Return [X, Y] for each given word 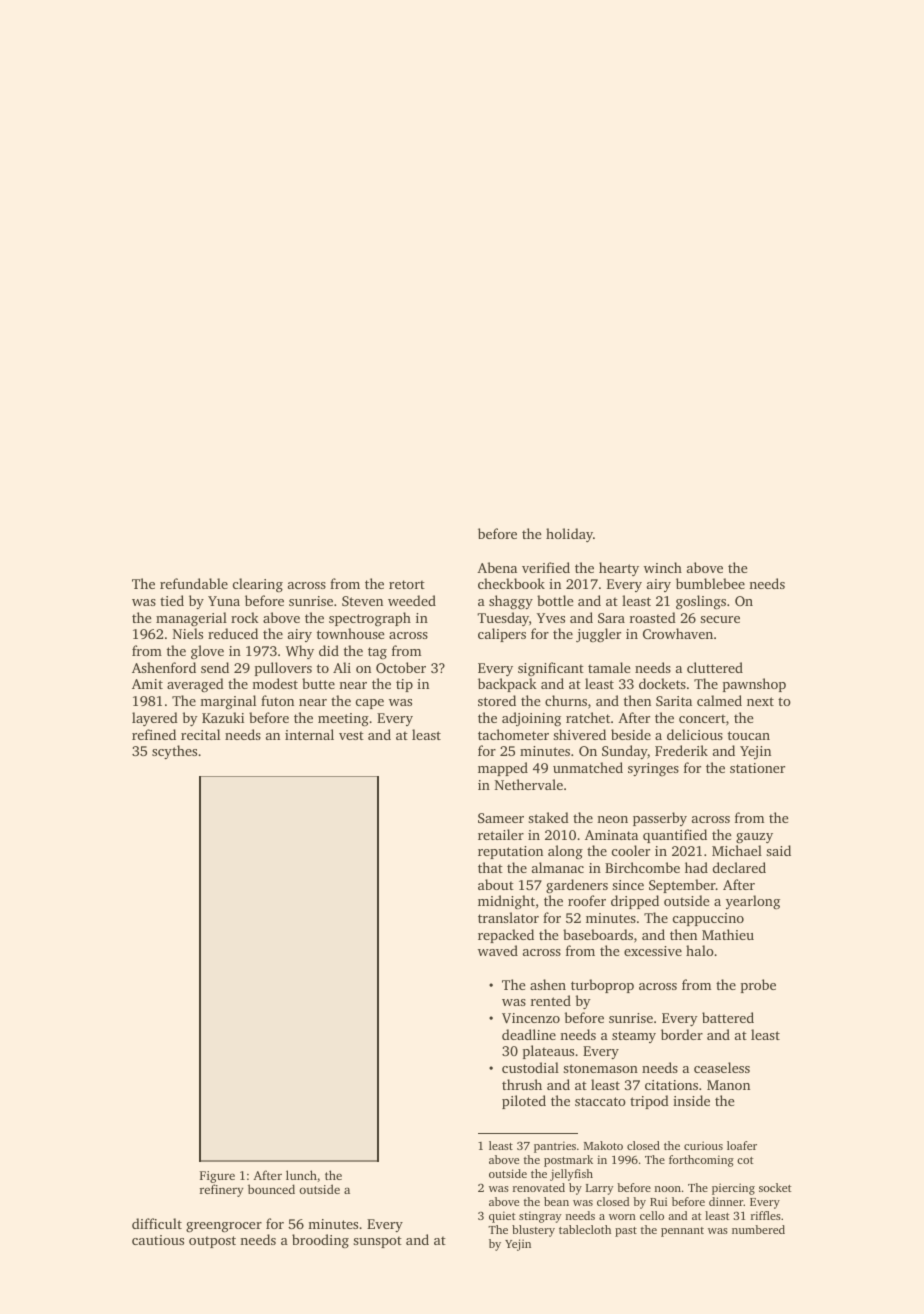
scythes [174, 752]
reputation [510, 852]
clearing [258, 585]
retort [407, 584]
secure [720, 619]
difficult [157, 1223]
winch [663, 567]
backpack [507, 685]
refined [154, 734]
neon [612, 819]
